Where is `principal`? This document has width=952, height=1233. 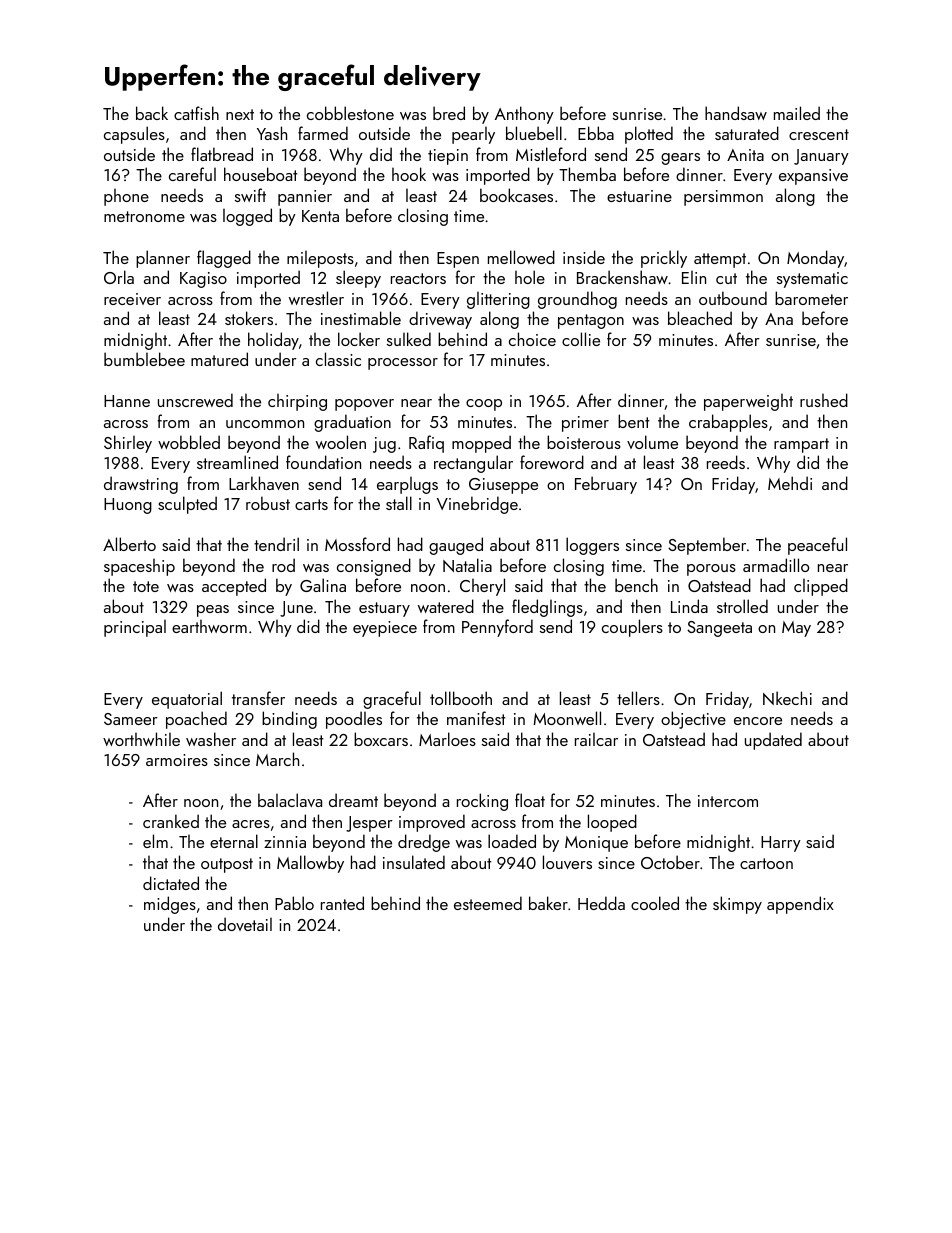 principal is located at coordinates (135, 628).
